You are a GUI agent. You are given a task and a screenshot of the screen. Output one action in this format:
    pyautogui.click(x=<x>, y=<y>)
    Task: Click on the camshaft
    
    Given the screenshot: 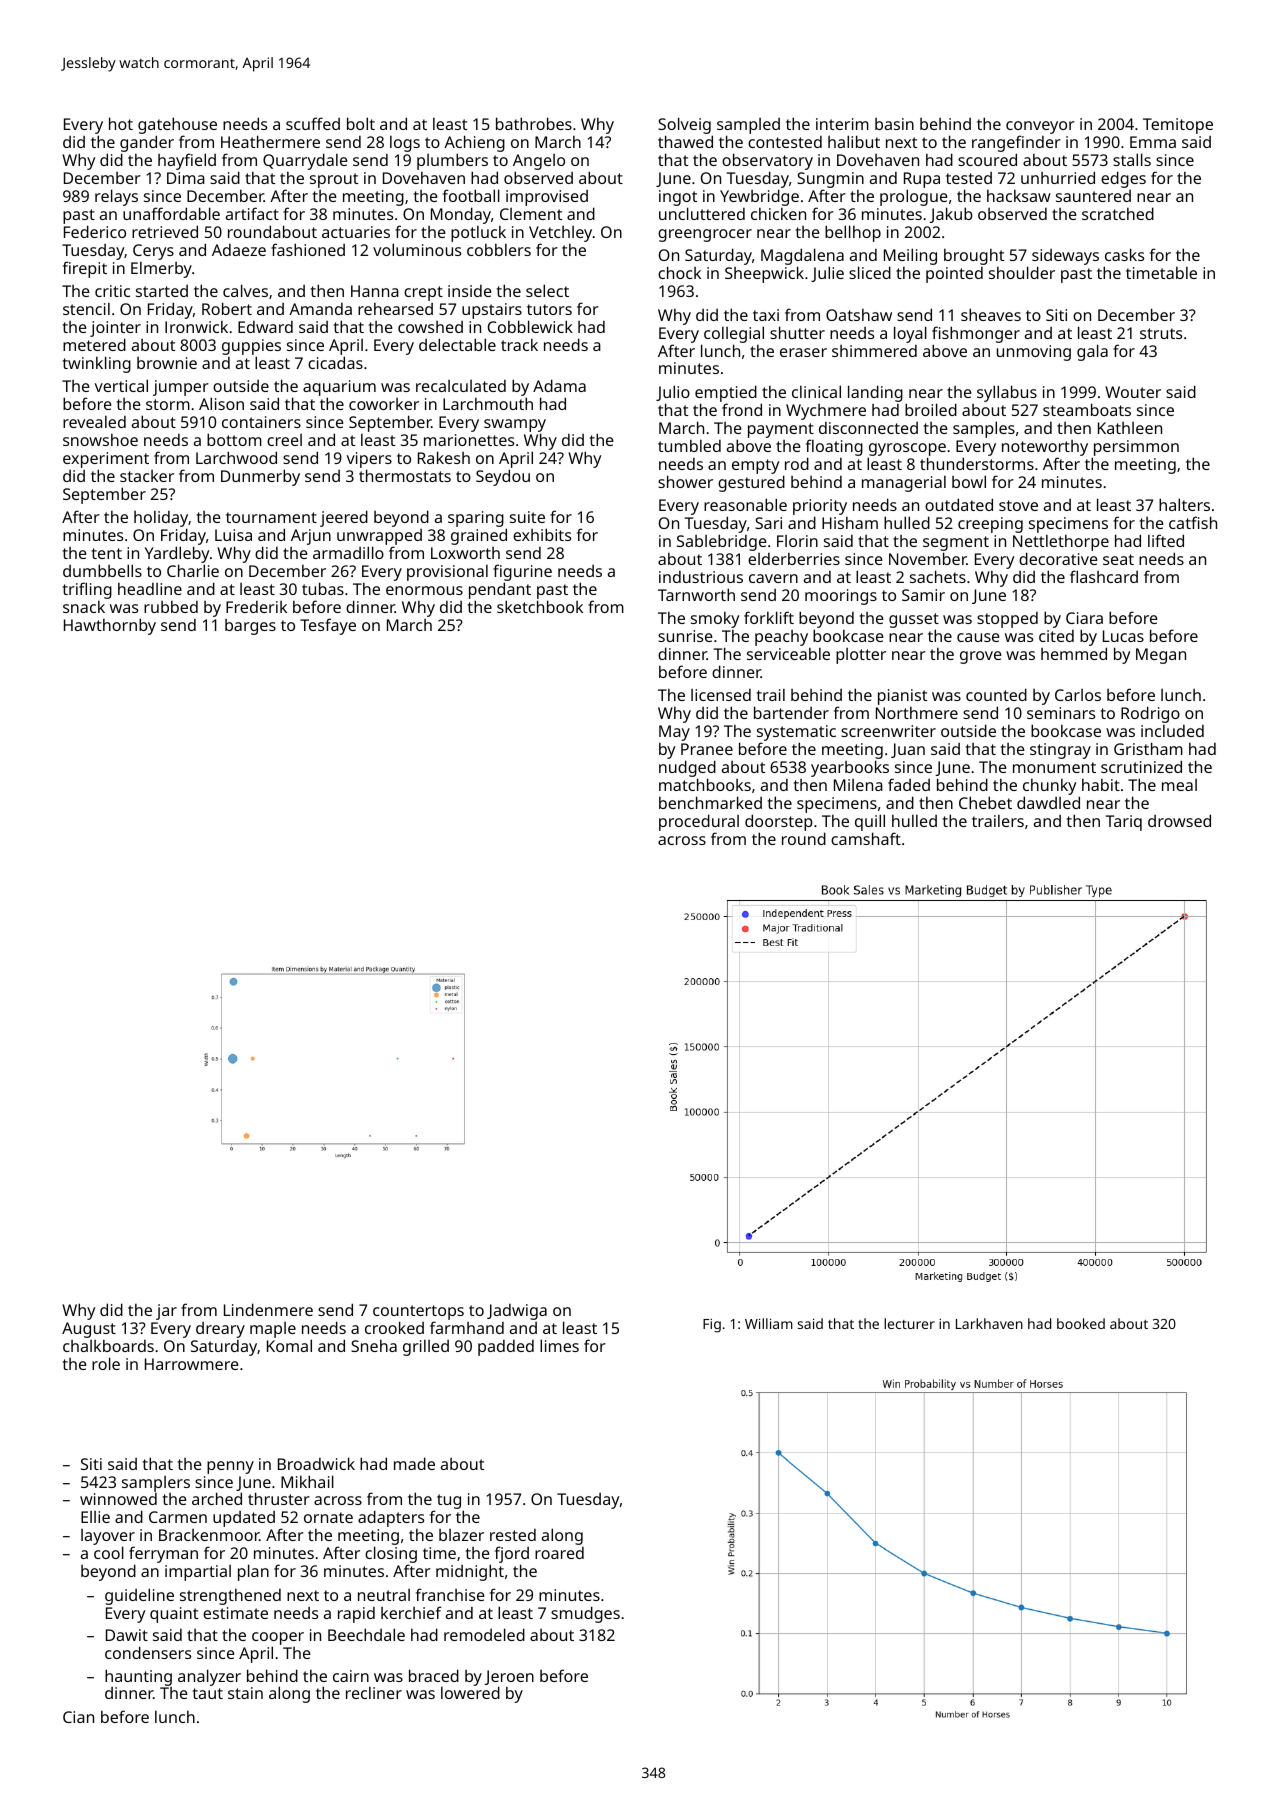 What is the action you would take?
    pyautogui.click(x=866, y=838)
